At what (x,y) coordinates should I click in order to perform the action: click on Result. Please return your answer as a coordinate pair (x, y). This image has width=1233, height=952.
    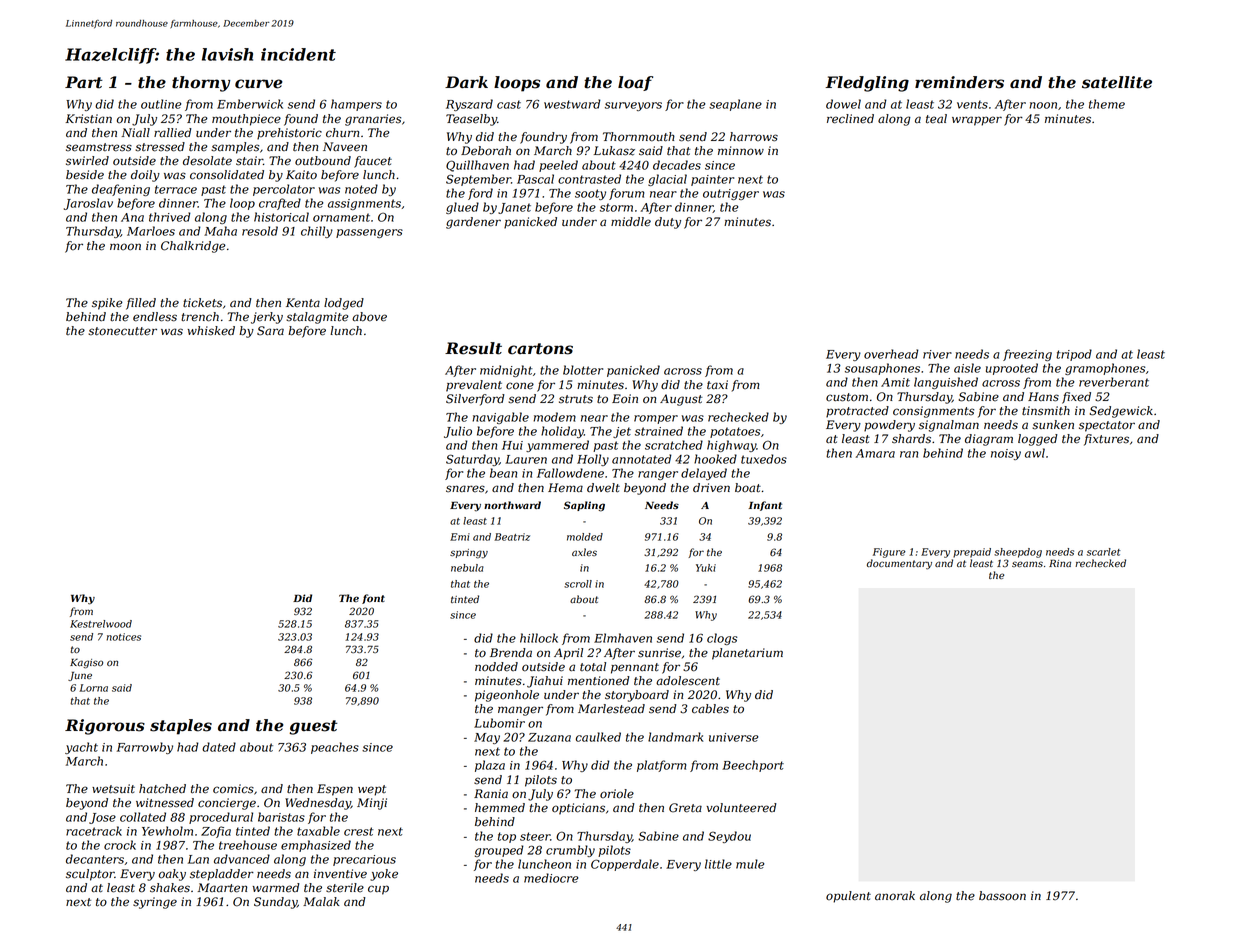
    Looking at the image, I should click on (473, 348).
